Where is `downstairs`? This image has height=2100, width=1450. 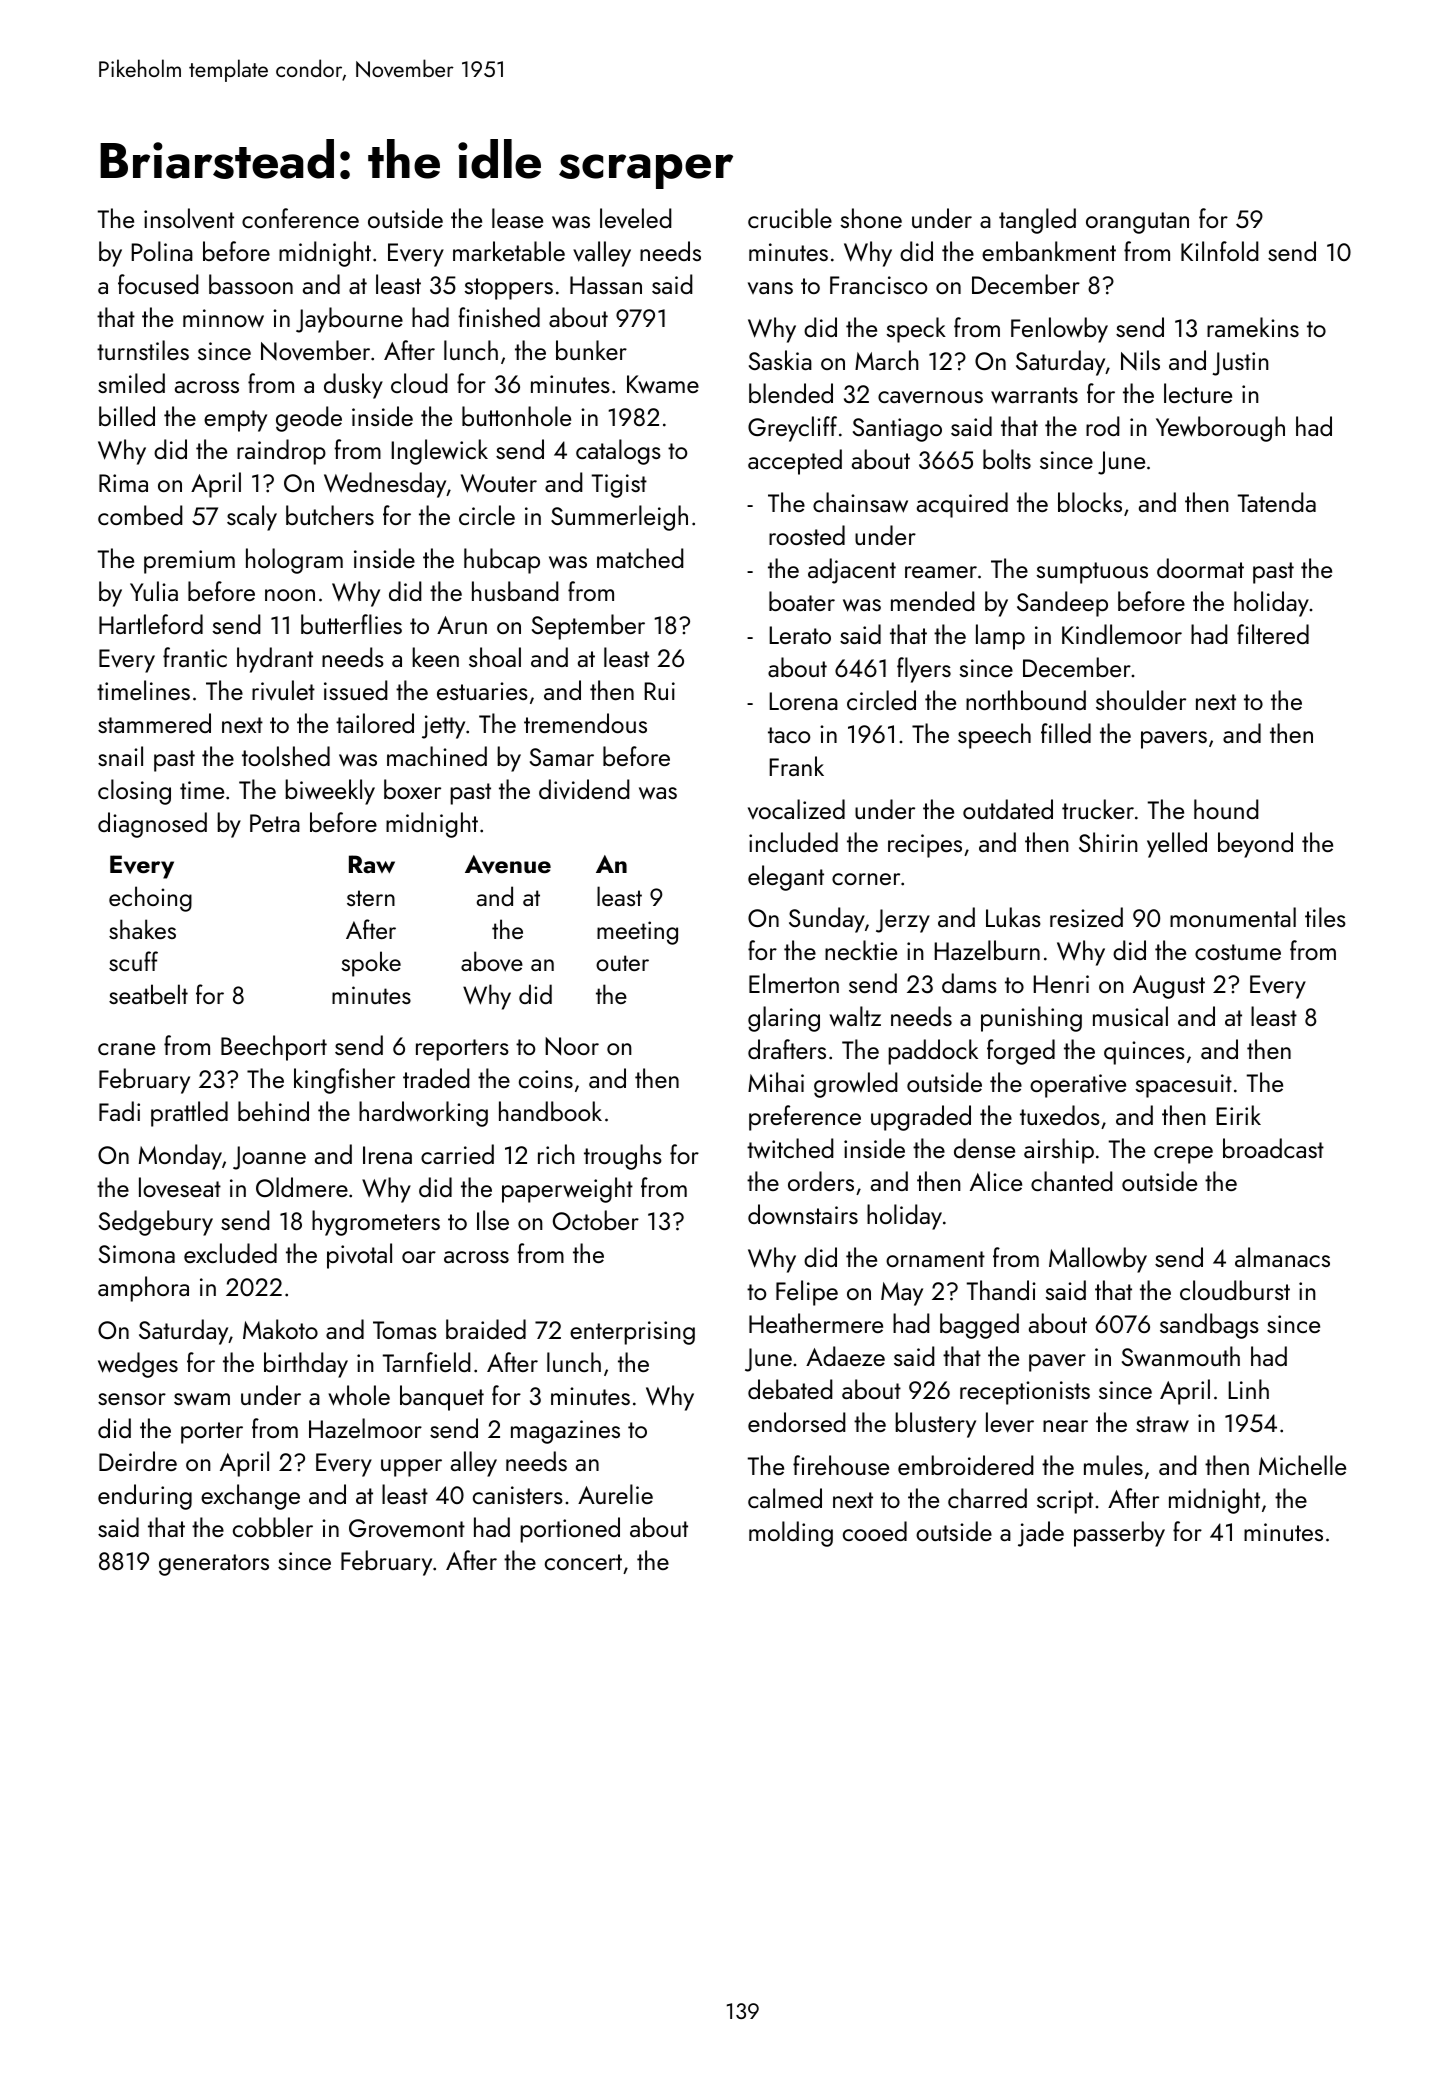
downstairs is located at coordinates (803, 1214).
